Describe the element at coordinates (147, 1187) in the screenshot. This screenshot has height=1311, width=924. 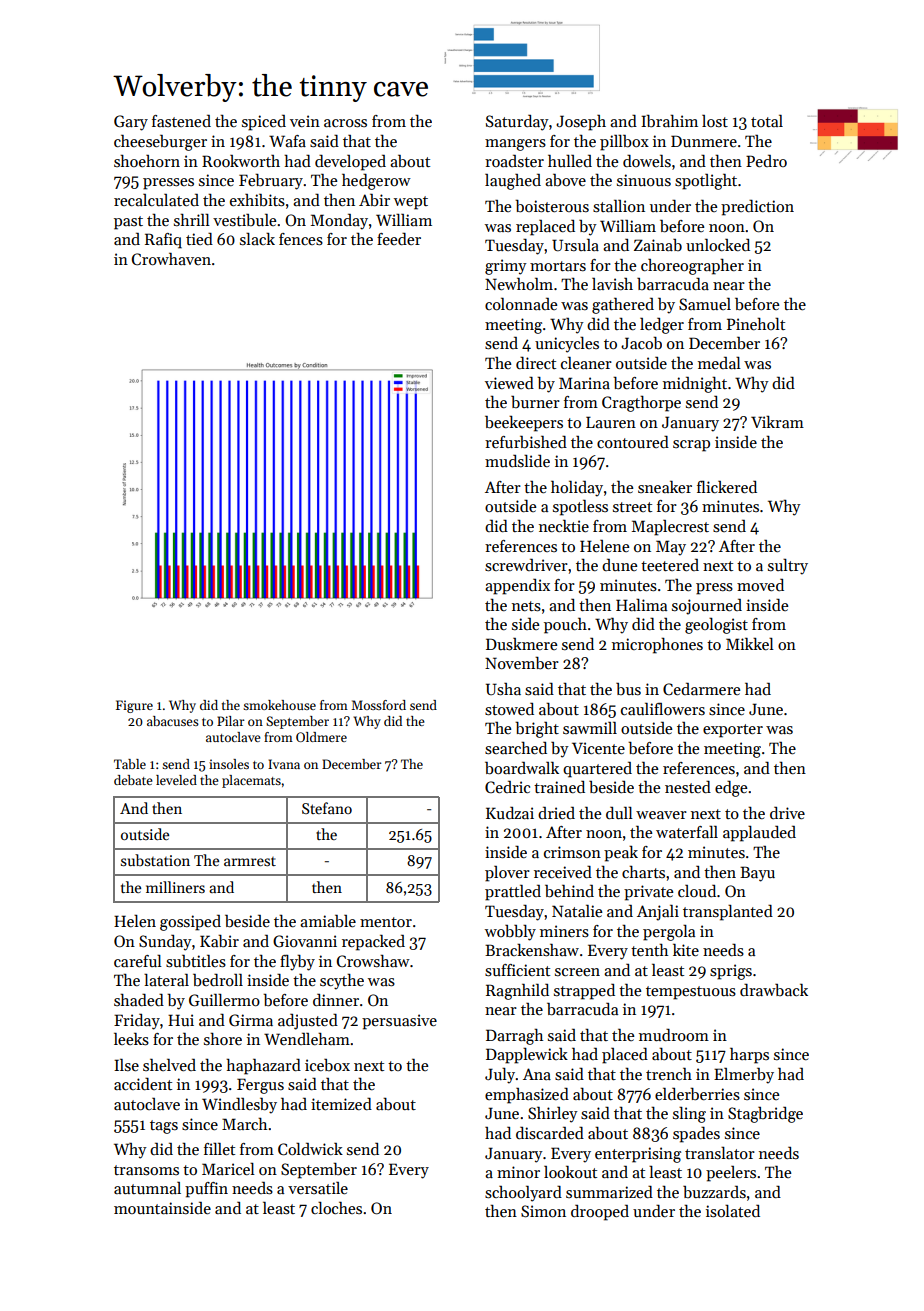
I see `autumnal` at that location.
